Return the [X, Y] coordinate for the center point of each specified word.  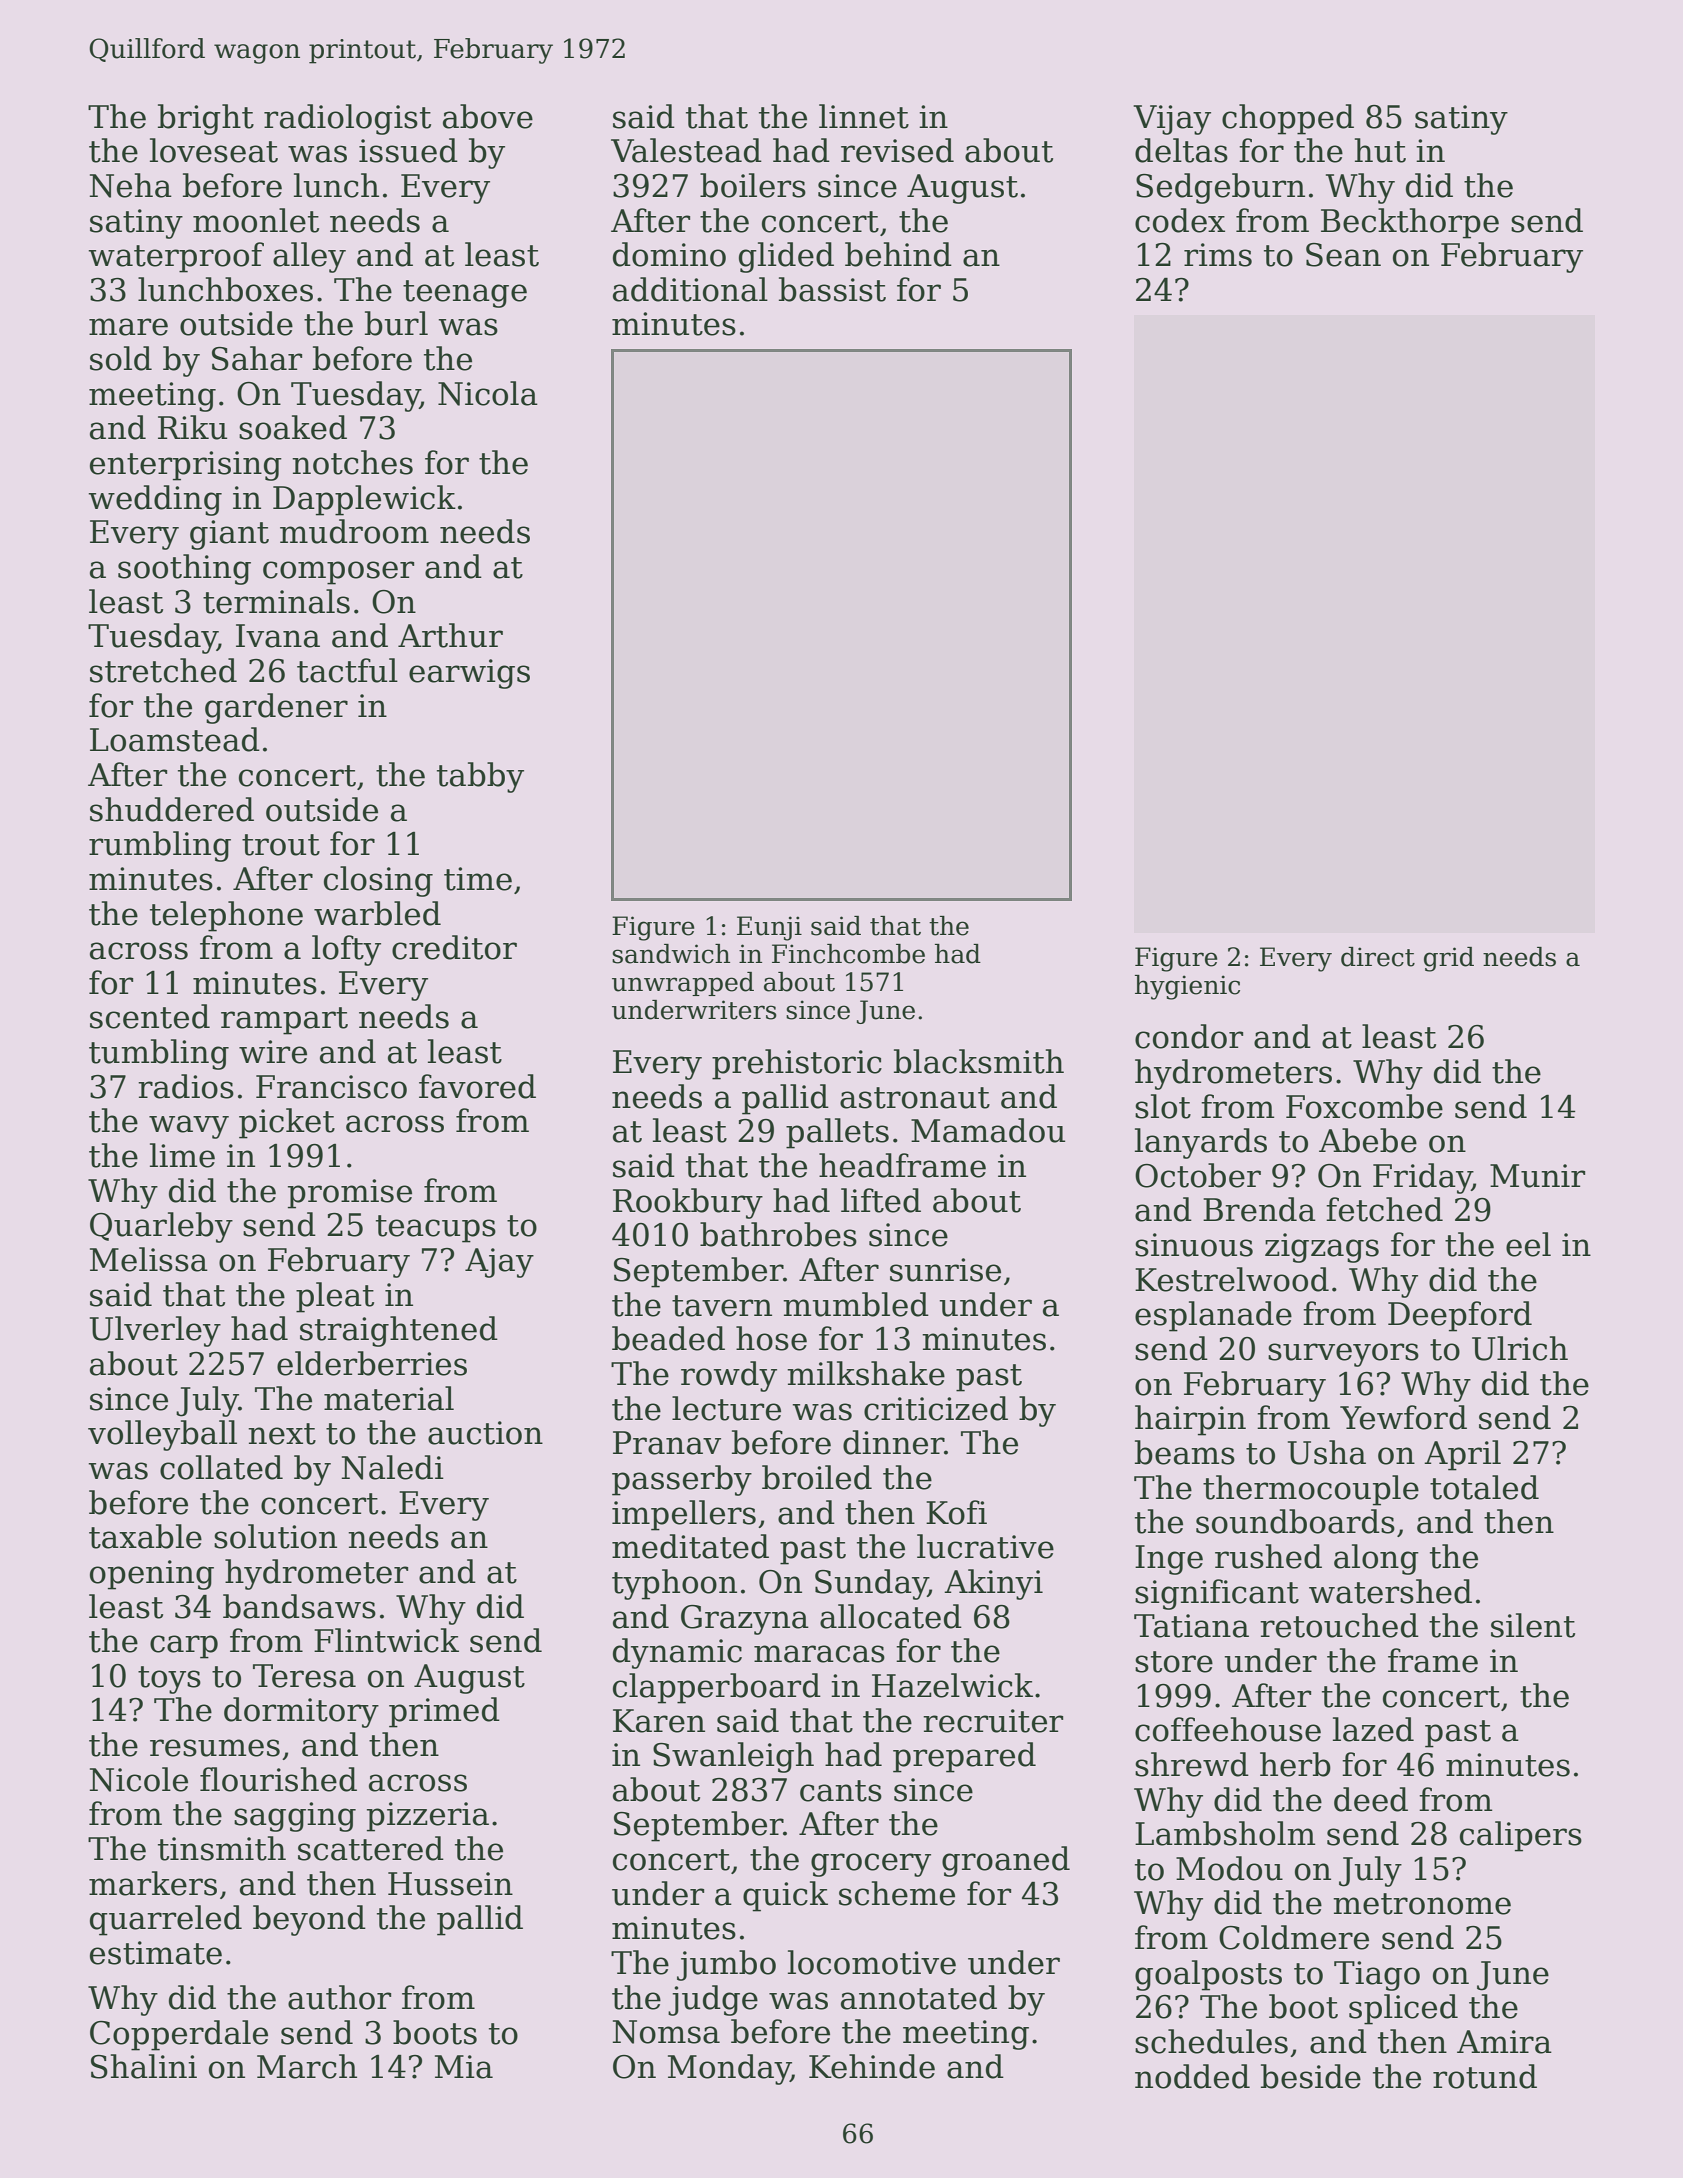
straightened [399, 1331]
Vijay [1172, 120]
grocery [871, 1865]
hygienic [1187, 987]
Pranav [667, 1443]
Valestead [686, 150]
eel [1528, 1244]
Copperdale [179, 2035]
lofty [346, 950]
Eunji [769, 928]
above [488, 116]
